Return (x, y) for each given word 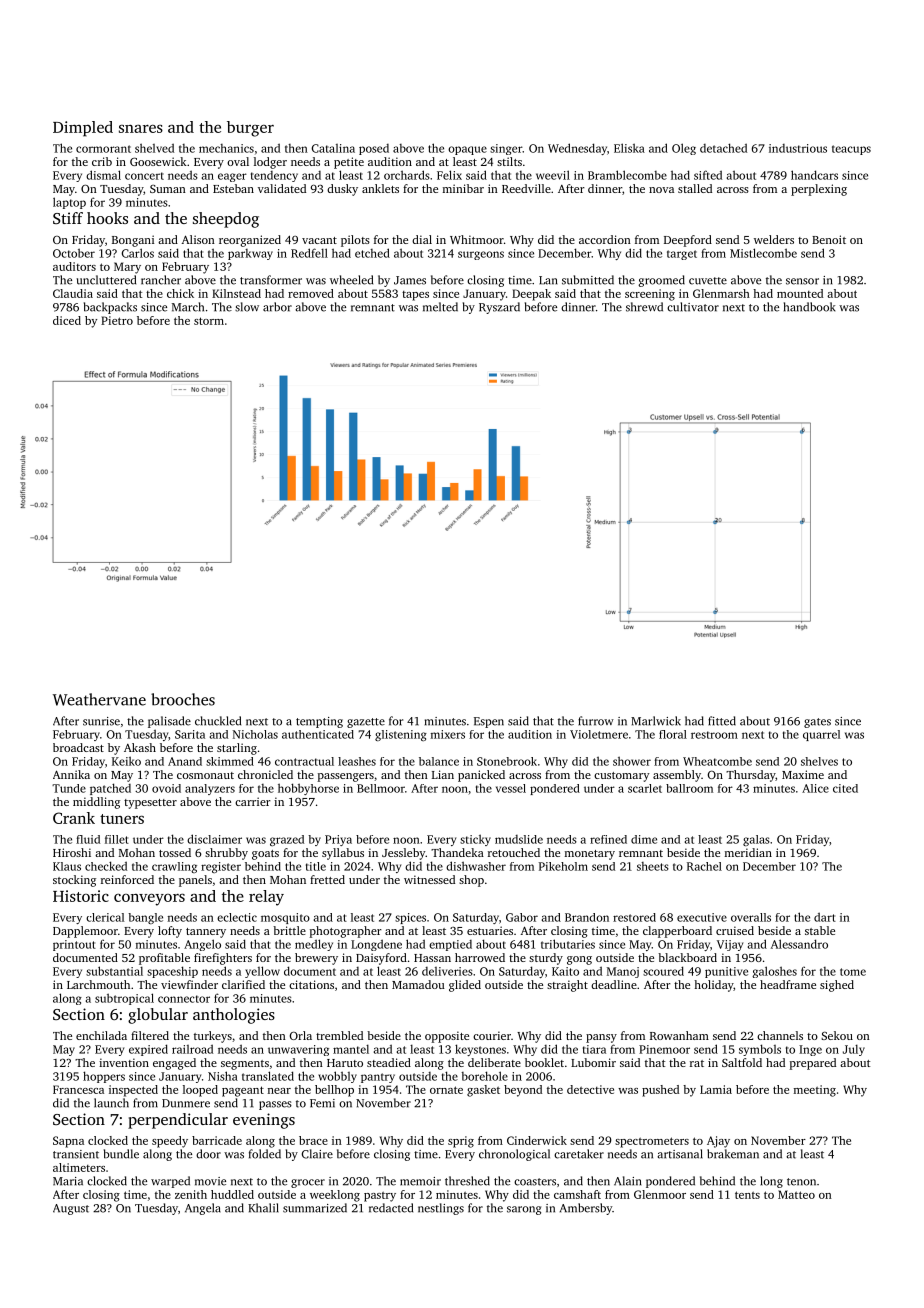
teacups (851, 150)
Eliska (629, 148)
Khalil (263, 1208)
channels (780, 1035)
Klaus (67, 866)
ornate (446, 1090)
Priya (338, 840)
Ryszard (499, 308)
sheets (653, 866)
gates (817, 723)
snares (141, 128)
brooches (183, 699)
